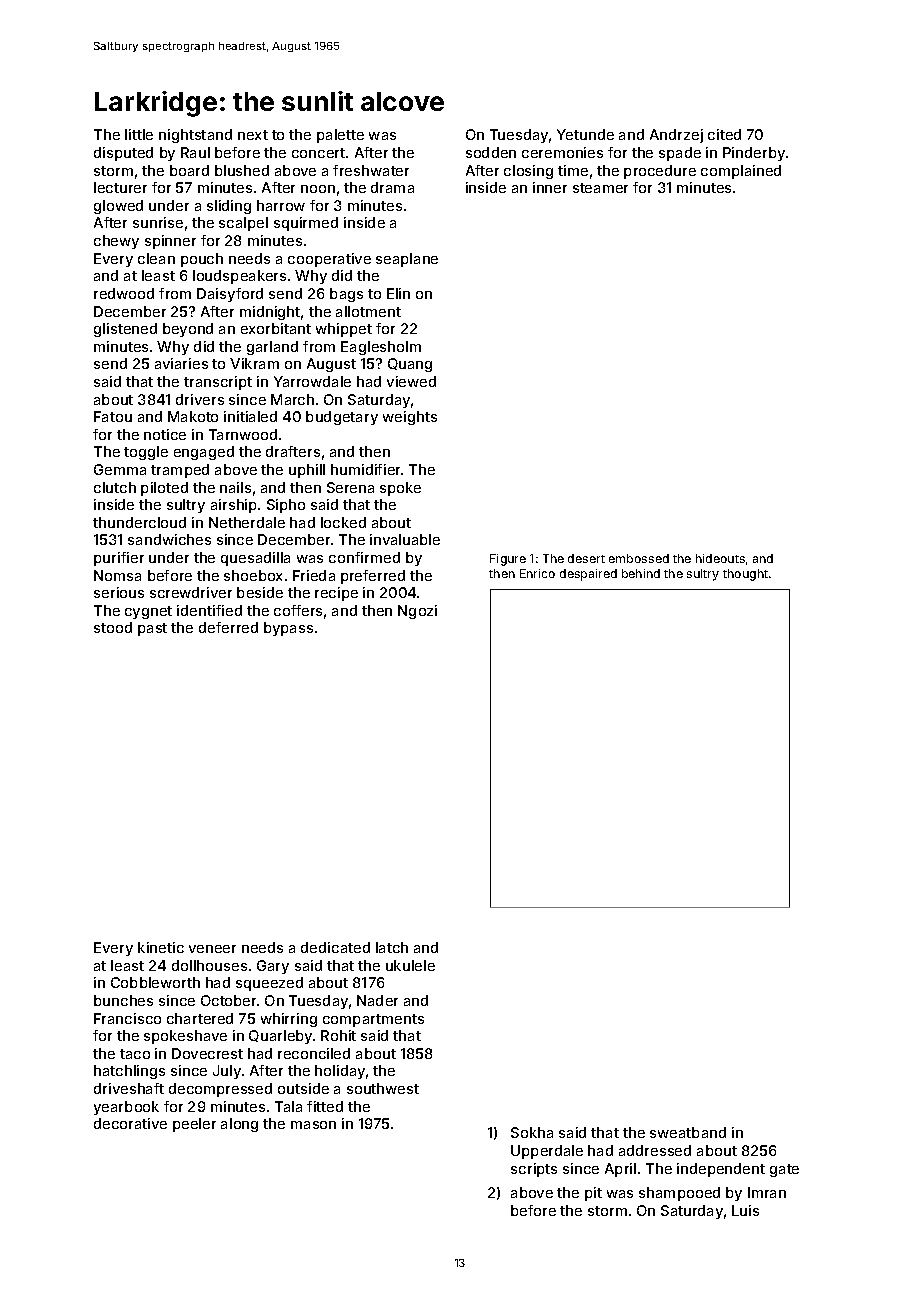 This screenshot has height=1316, width=908. Describe the element at coordinates (242, 170) in the screenshot. I see `blushed` at that location.
